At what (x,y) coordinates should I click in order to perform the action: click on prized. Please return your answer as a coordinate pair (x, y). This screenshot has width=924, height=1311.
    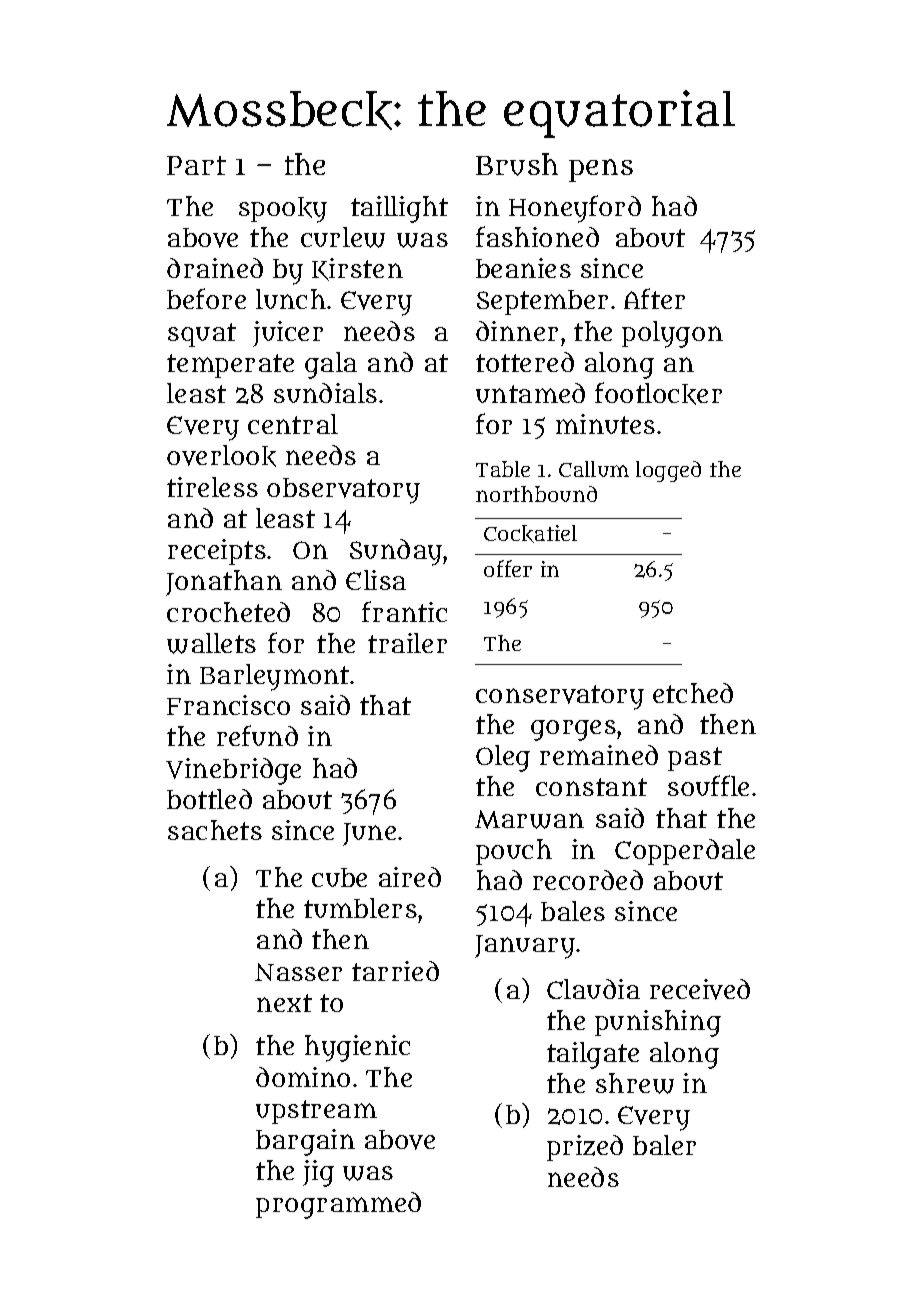
    Looking at the image, I should click on (585, 1148).
